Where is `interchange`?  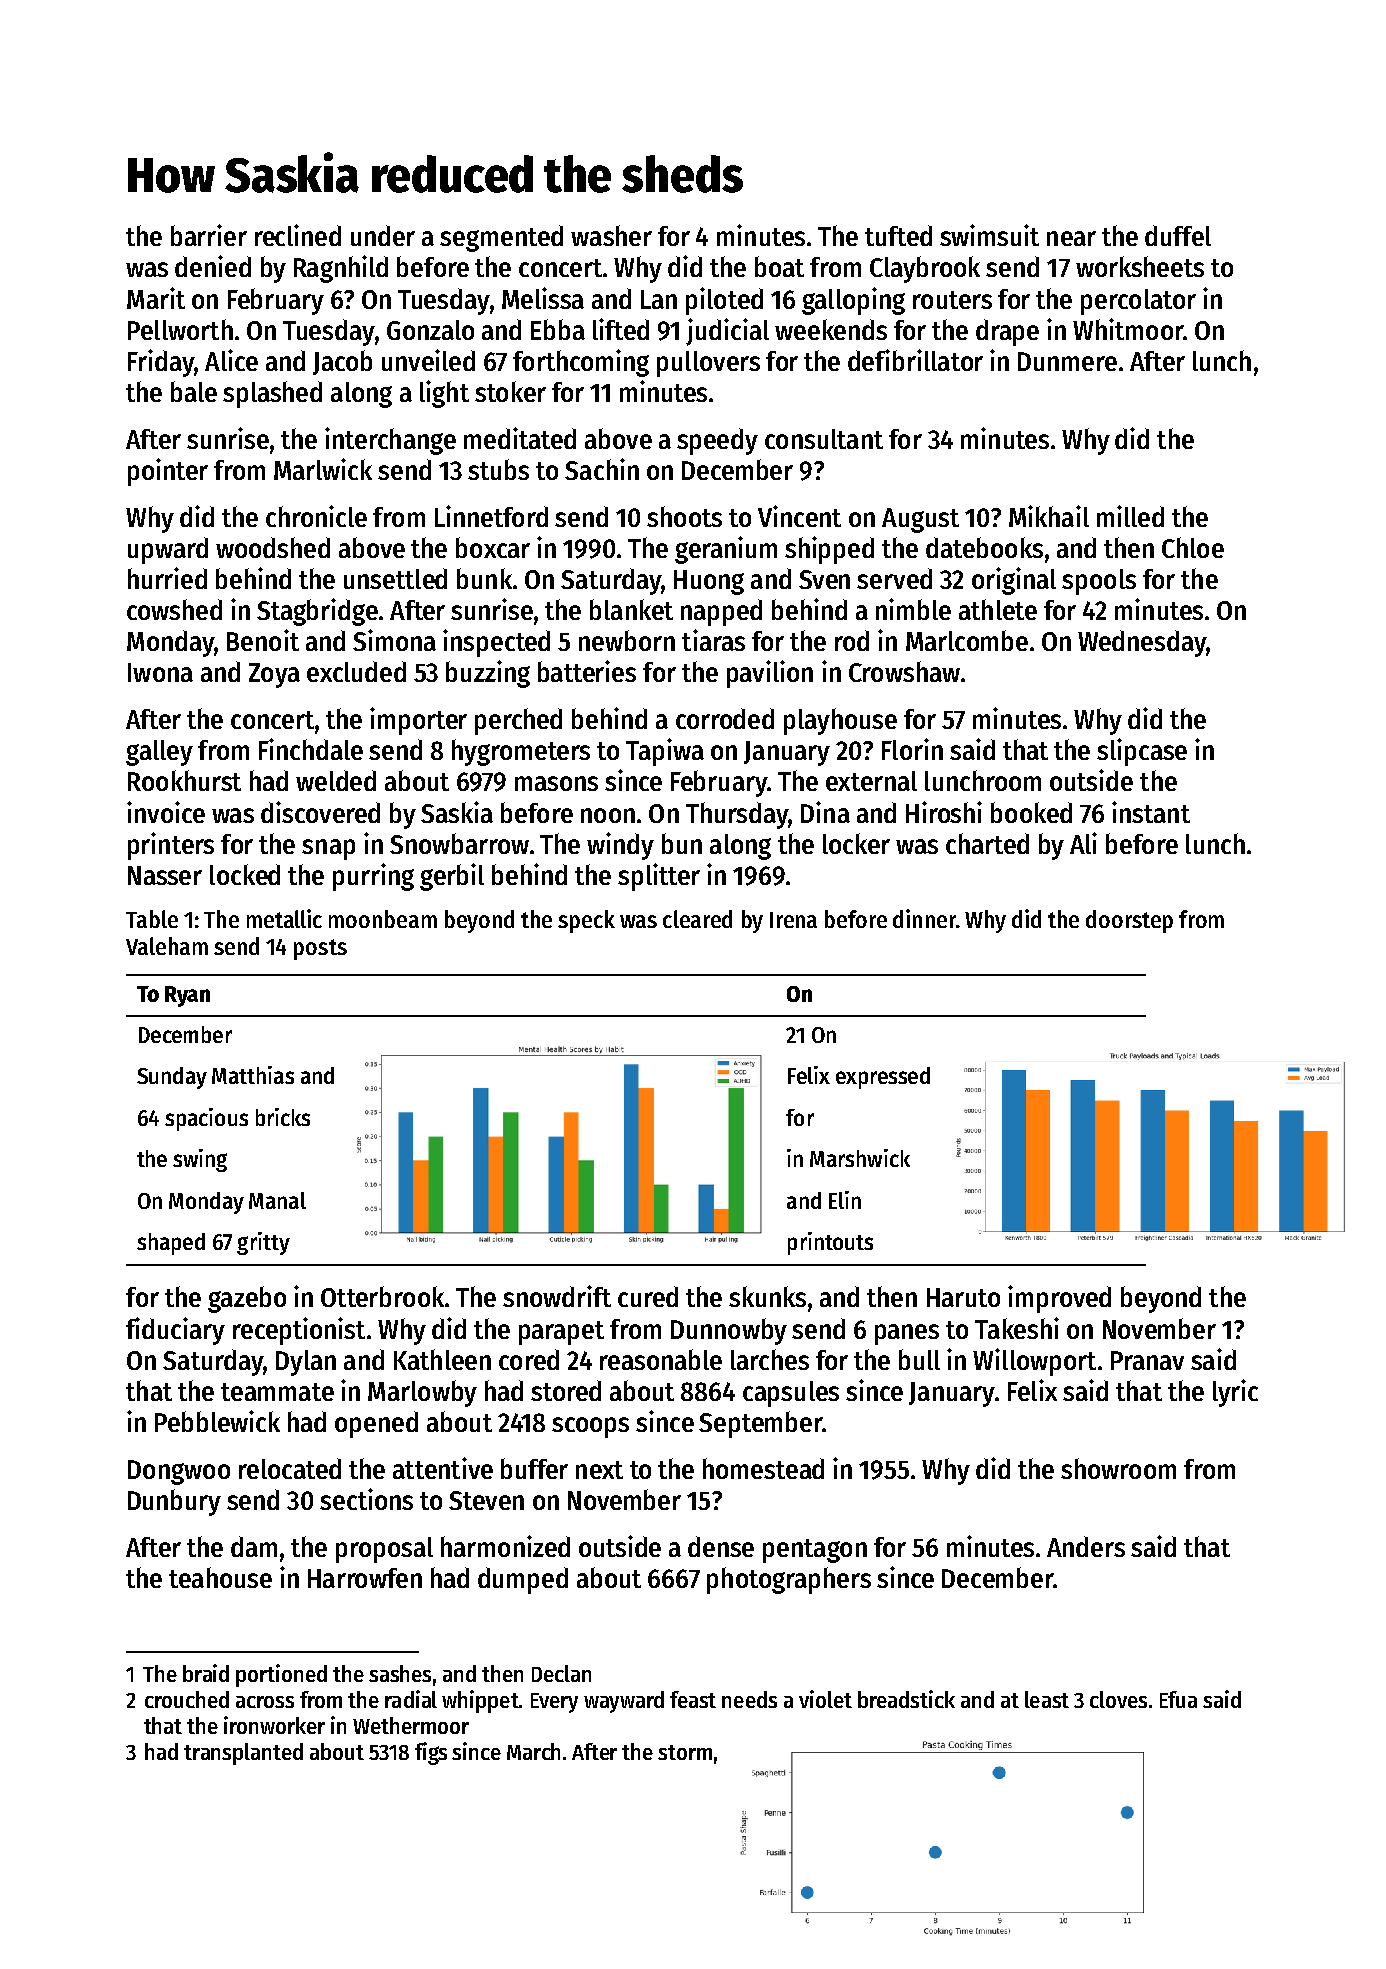 interchange is located at coordinates (390, 441).
